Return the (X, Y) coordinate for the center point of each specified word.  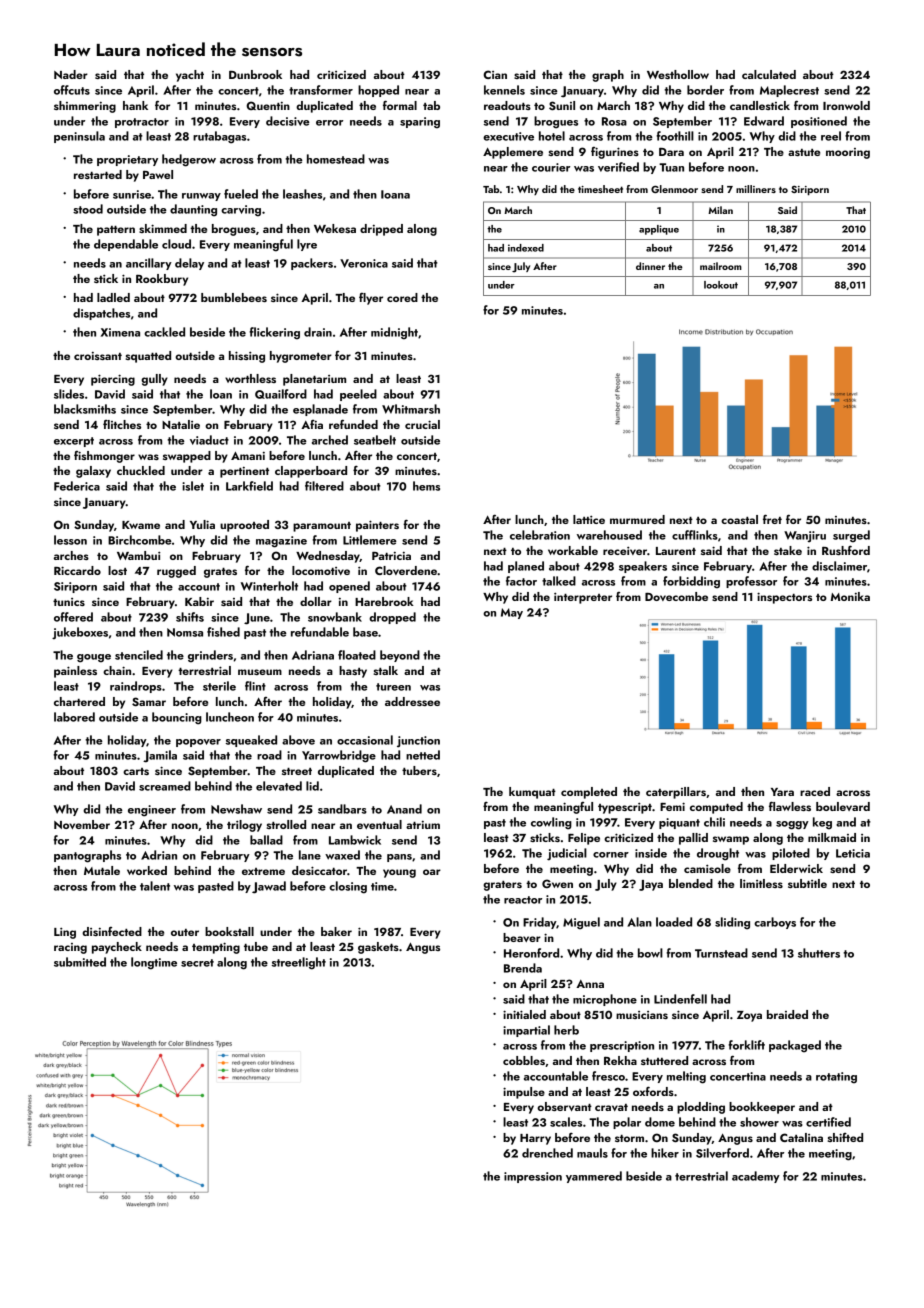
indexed (526, 248)
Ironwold (846, 105)
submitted (80, 962)
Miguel (581, 923)
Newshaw (236, 809)
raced (815, 791)
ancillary (149, 264)
